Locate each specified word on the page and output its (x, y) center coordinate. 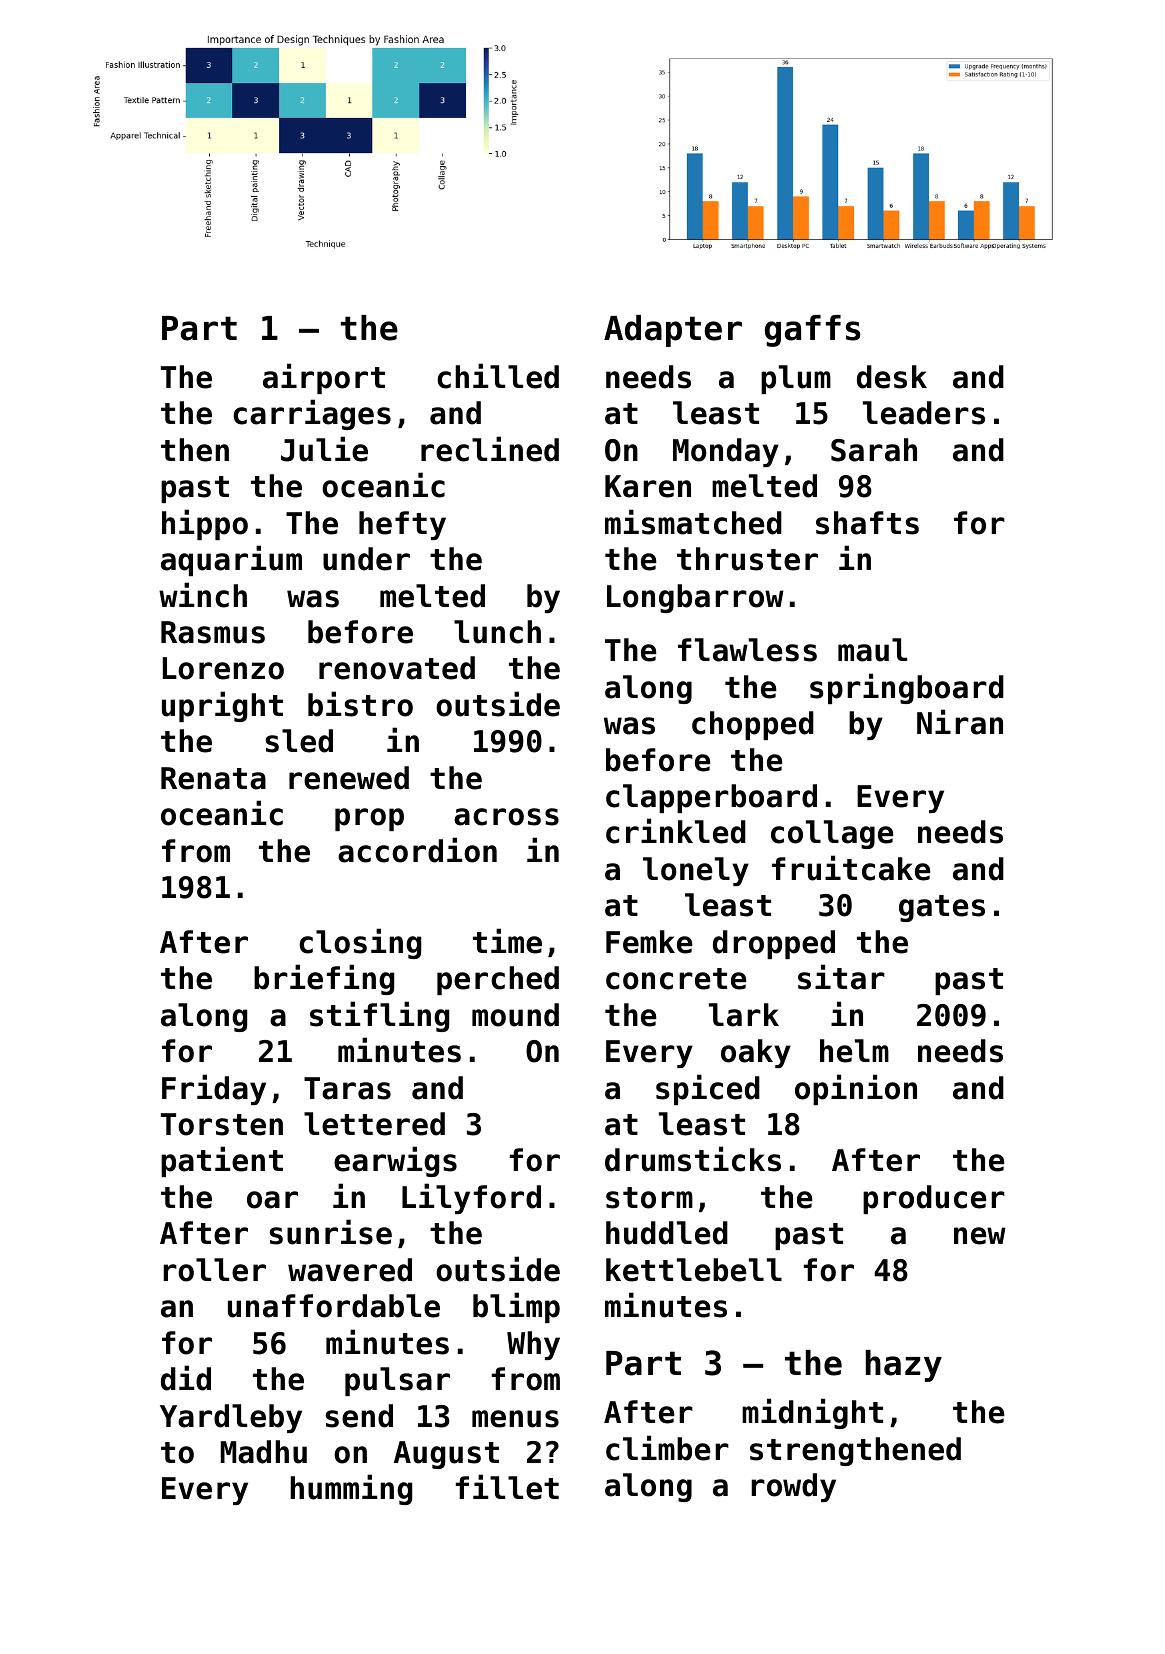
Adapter (673, 331)
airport (324, 378)
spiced (708, 1089)
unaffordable (334, 1306)
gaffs (812, 331)
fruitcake (851, 868)
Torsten (222, 1124)
